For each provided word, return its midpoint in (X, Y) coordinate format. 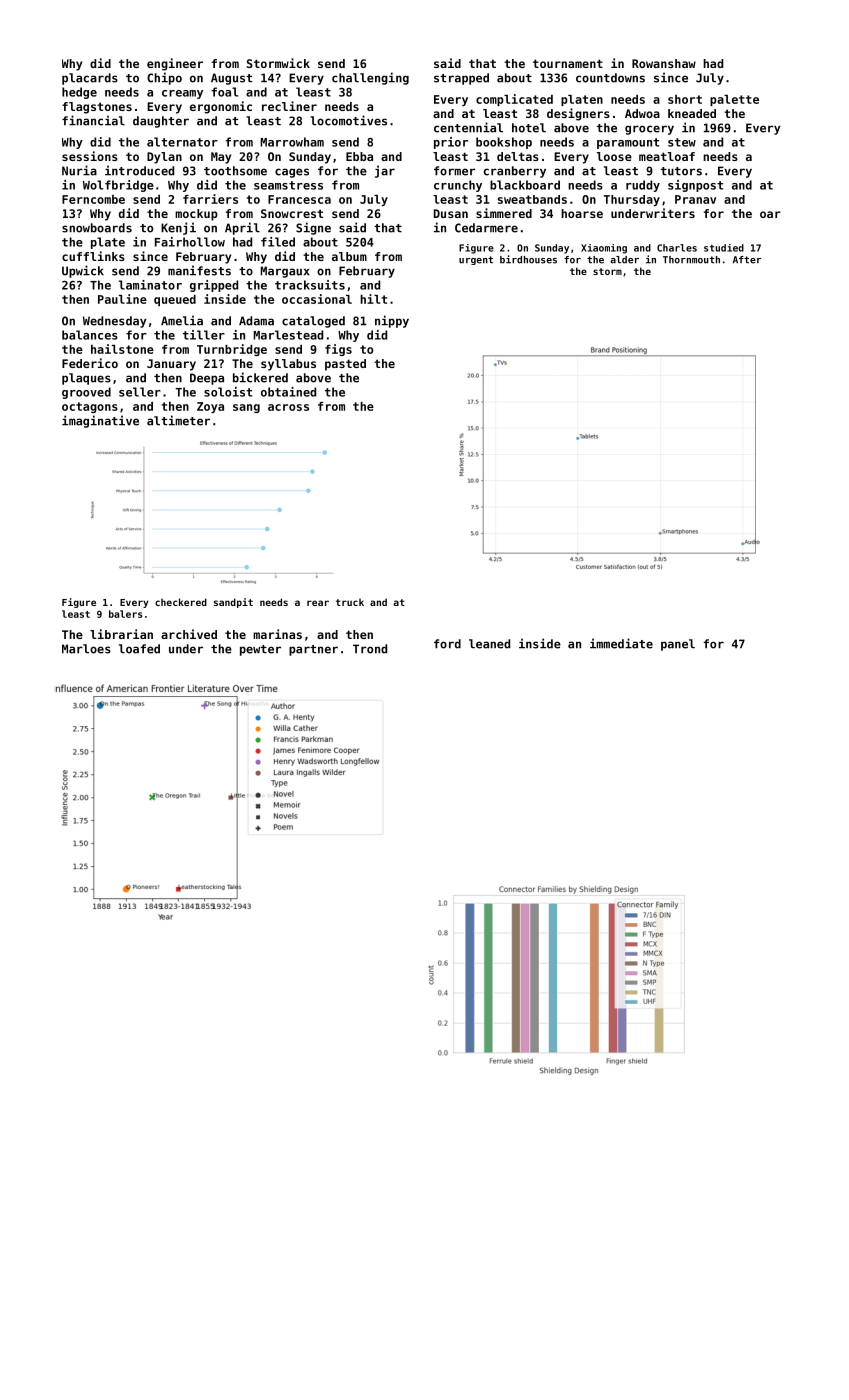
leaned (489, 644)
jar (385, 171)
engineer (175, 64)
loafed (139, 649)
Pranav (695, 199)
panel (678, 645)
